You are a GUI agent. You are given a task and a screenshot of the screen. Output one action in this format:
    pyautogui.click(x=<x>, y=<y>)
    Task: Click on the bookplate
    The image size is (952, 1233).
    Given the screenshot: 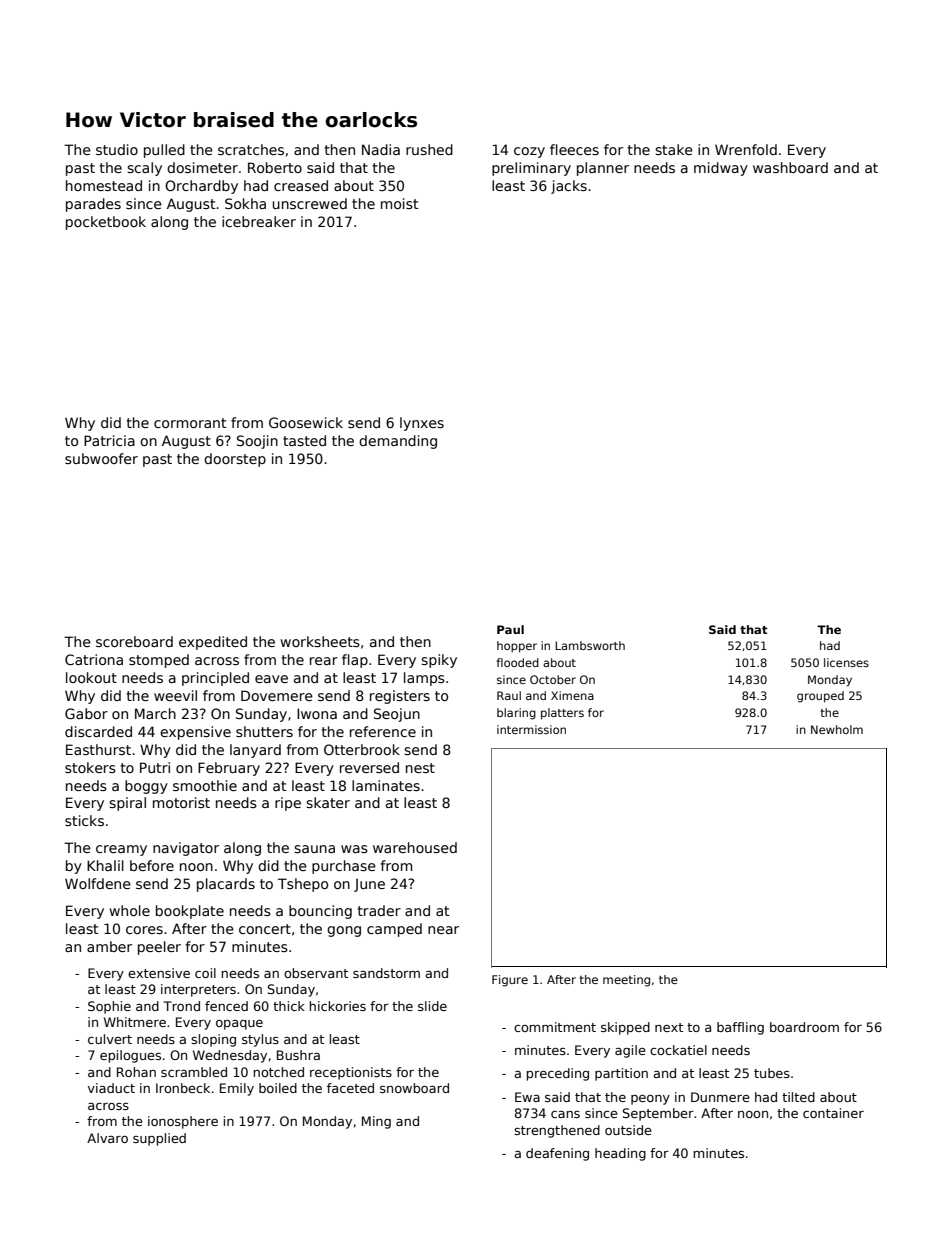 What is the action you would take?
    pyautogui.click(x=190, y=912)
